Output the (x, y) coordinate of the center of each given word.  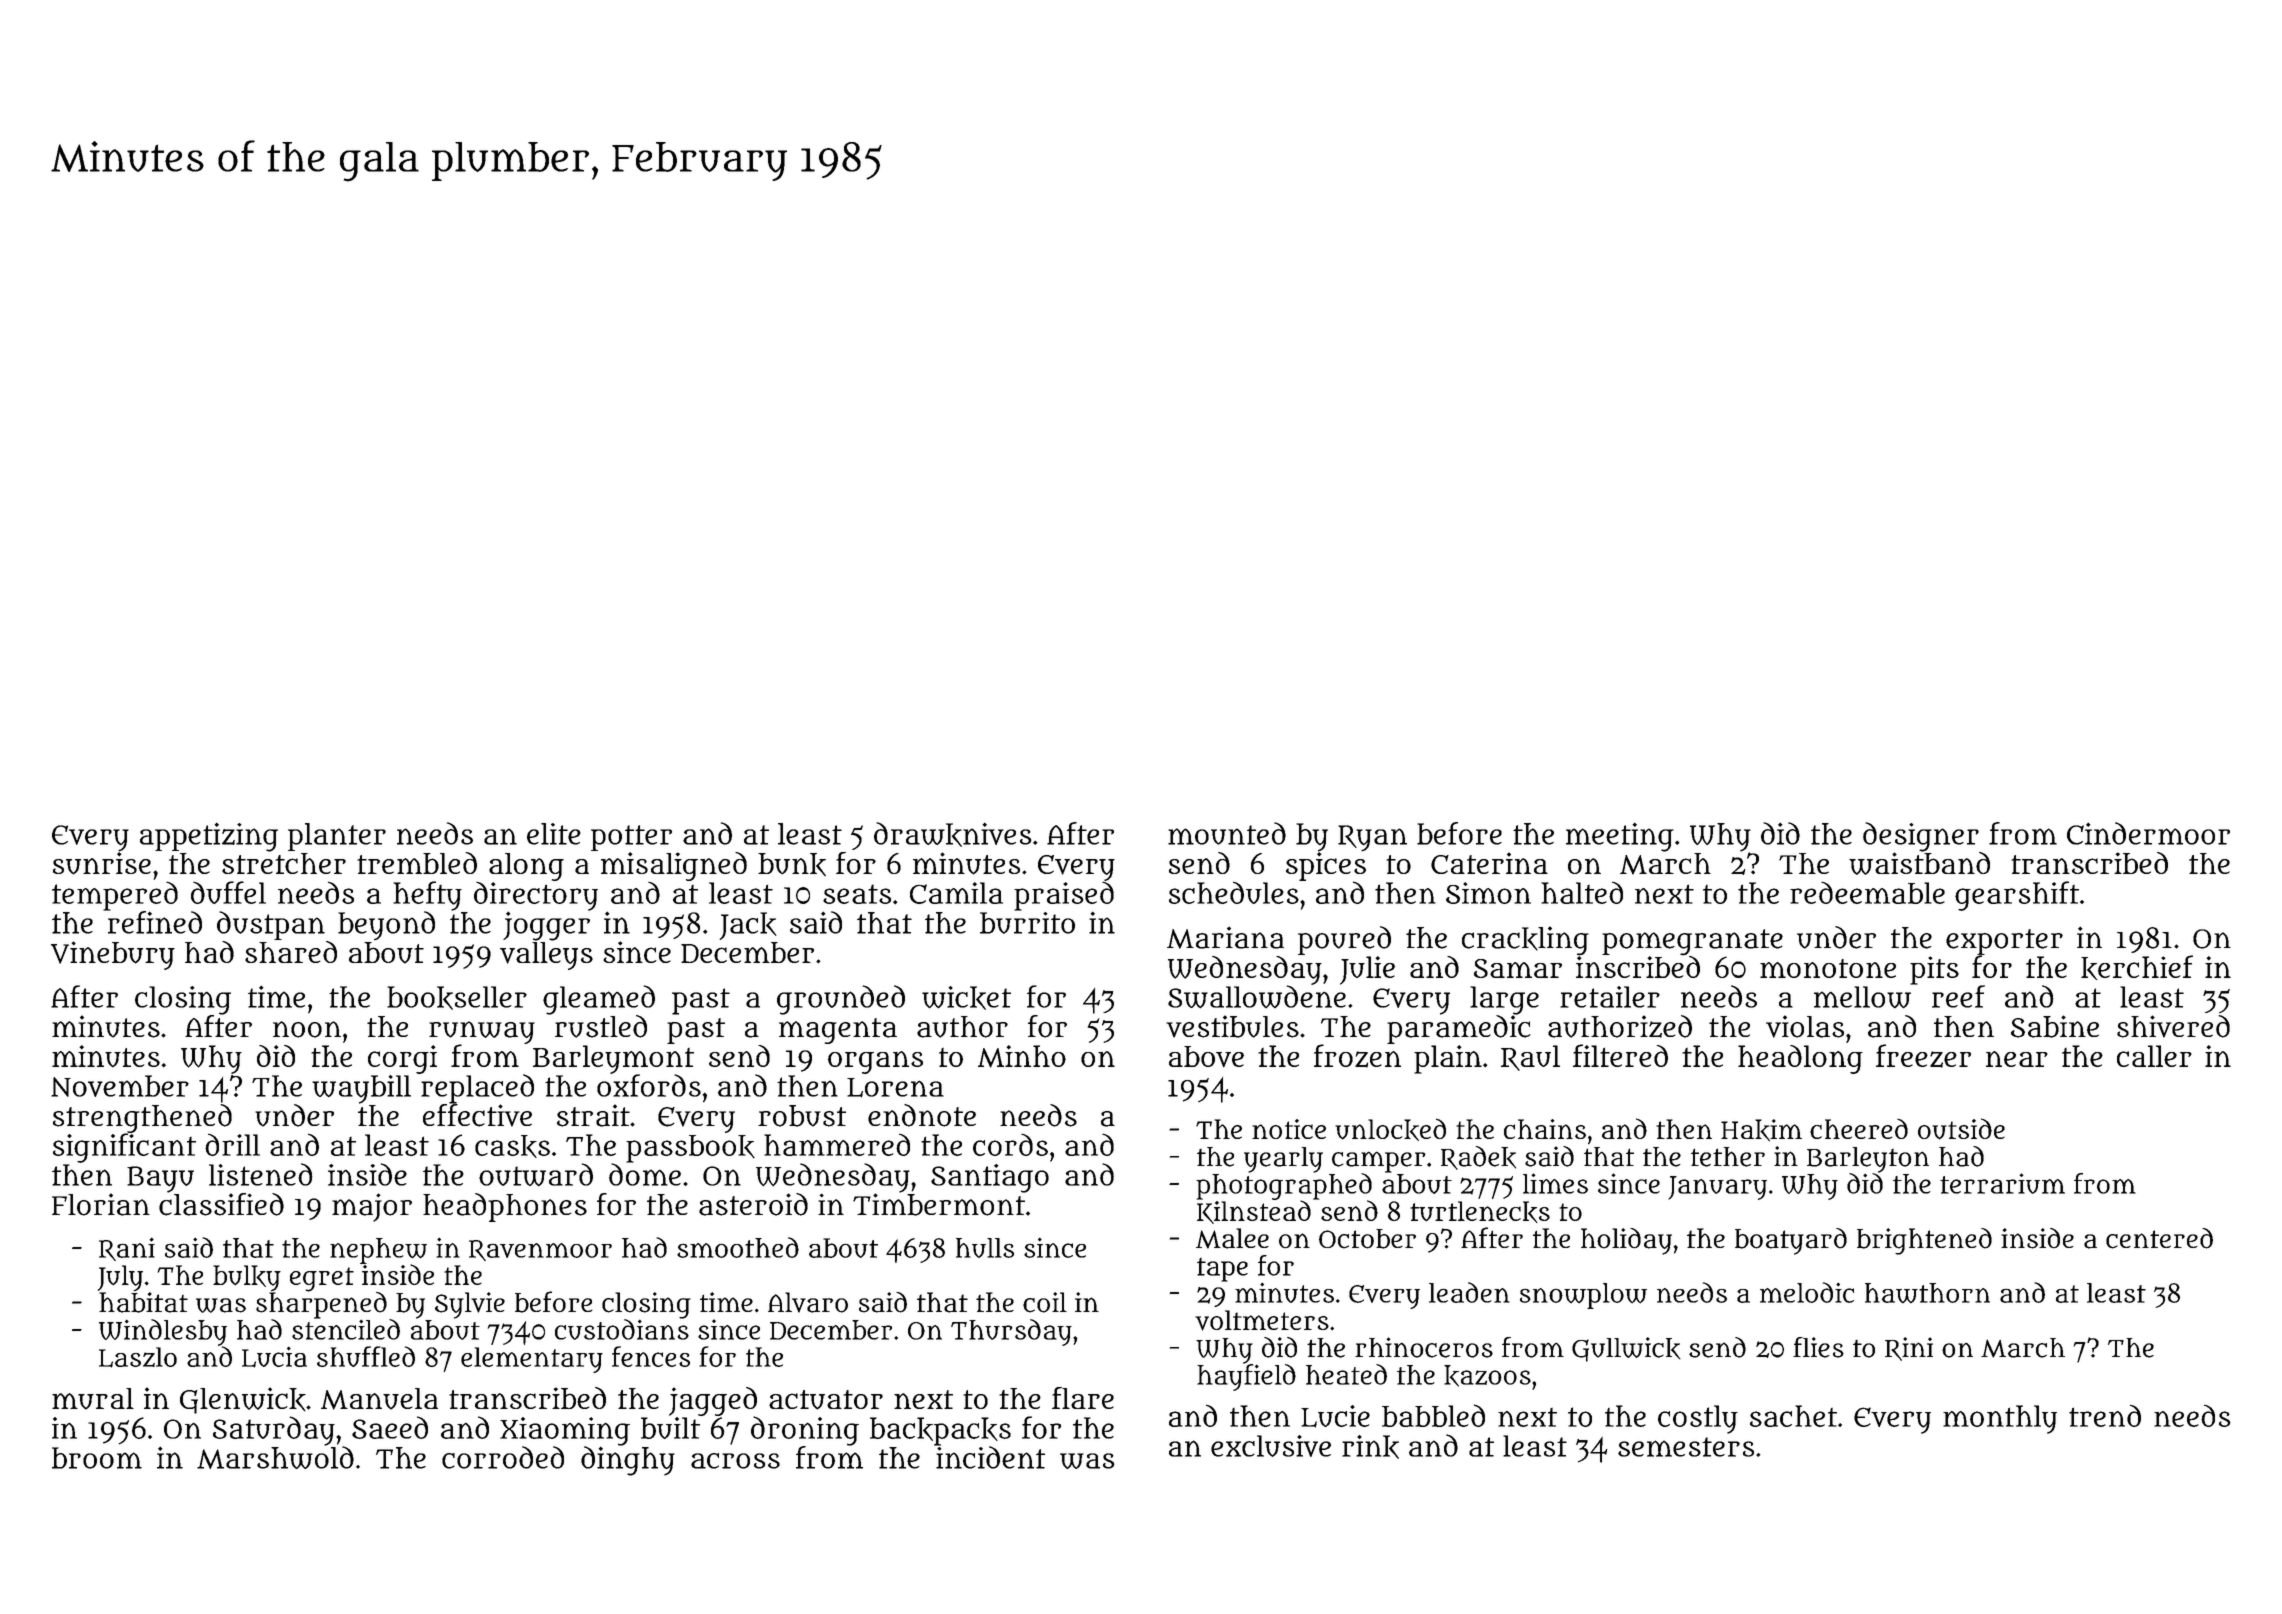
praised (1064, 896)
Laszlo (138, 1357)
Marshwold (275, 1457)
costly (1698, 1419)
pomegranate (1692, 942)
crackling (1525, 941)
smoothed (738, 1247)
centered (2159, 1238)
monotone (1828, 968)
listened (261, 1174)
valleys (546, 956)
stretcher (284, 863)
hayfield (1246, 1377)
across (735, 1461)
